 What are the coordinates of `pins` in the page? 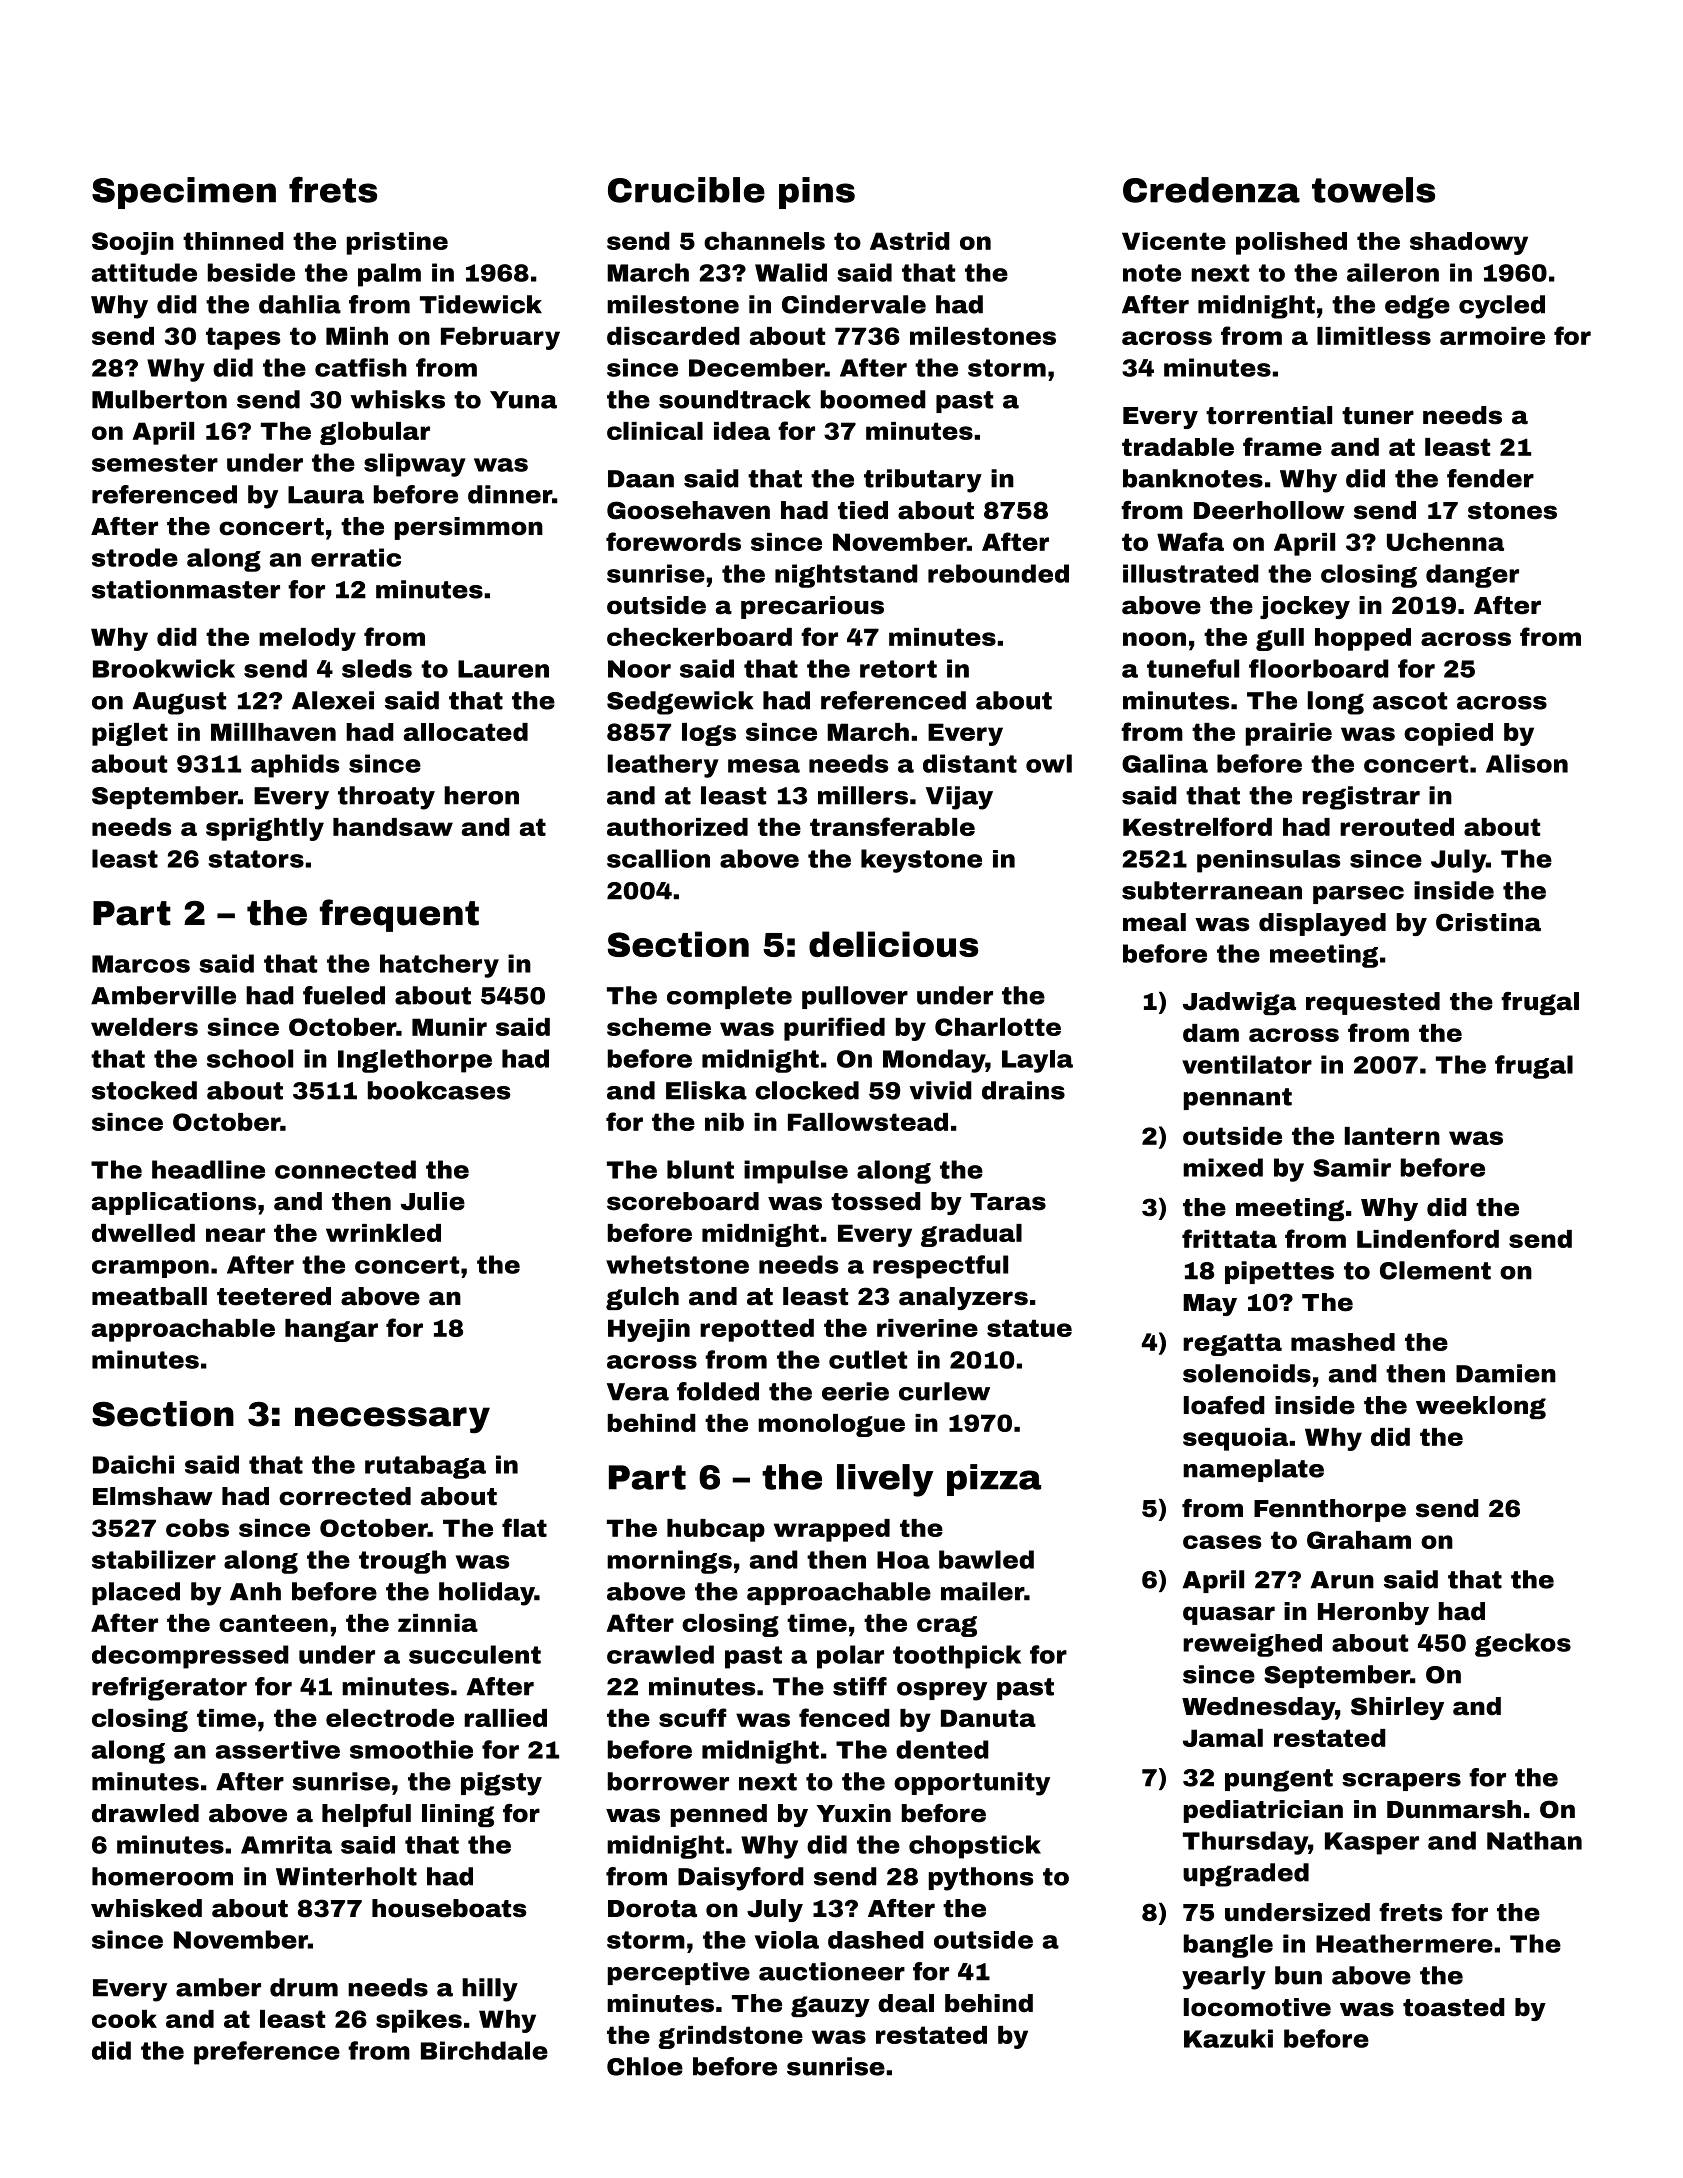 It's located at (817, 193).
